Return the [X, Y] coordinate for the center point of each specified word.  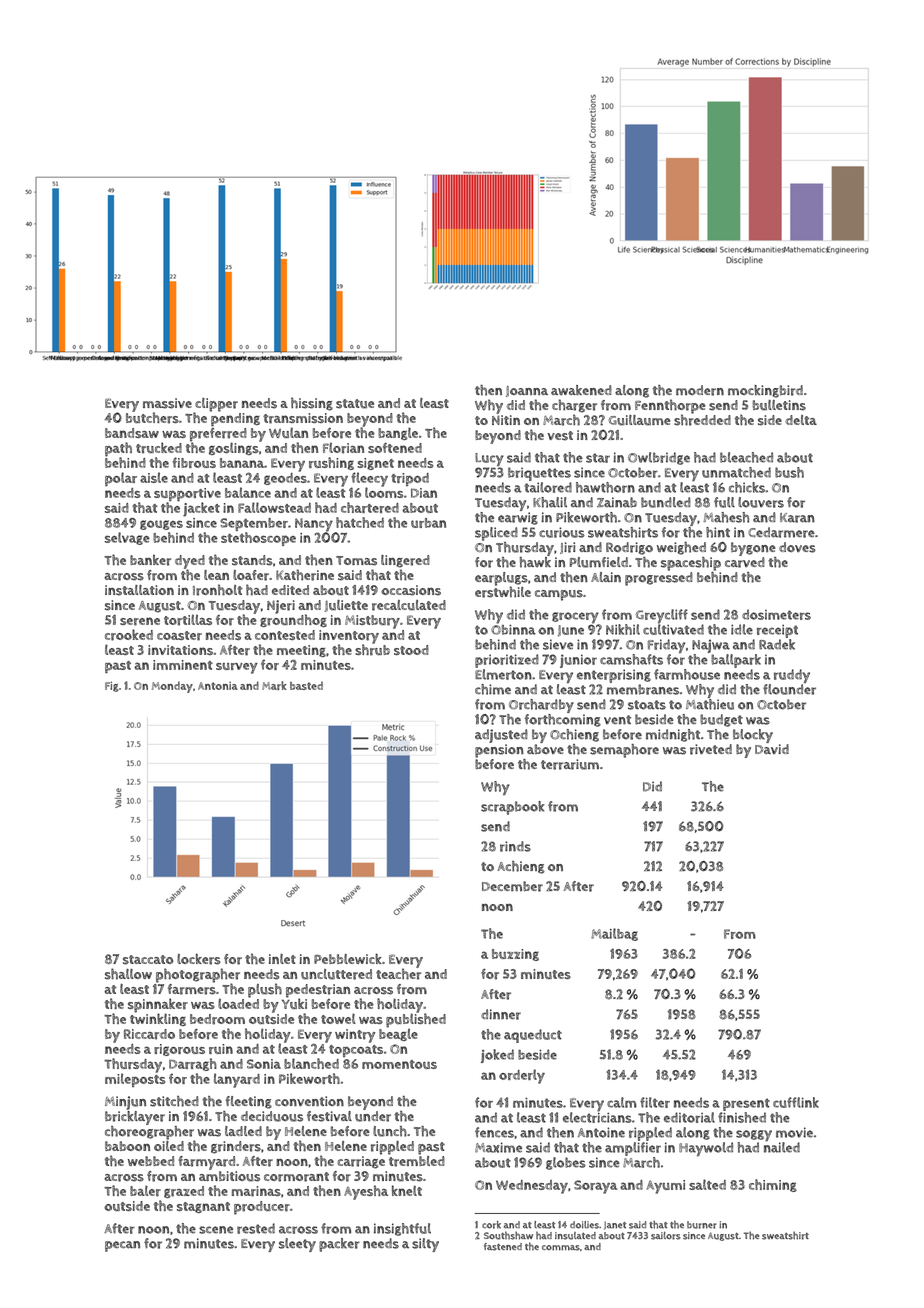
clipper [216, 405]
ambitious [229, 1176]
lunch [390, 1131]
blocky [753, 736]
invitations [180, 650]
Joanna [527, 391]
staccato [148, 960]
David [772, 749]
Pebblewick [348, 958]
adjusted [501, 736]
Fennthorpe [670, 406]
